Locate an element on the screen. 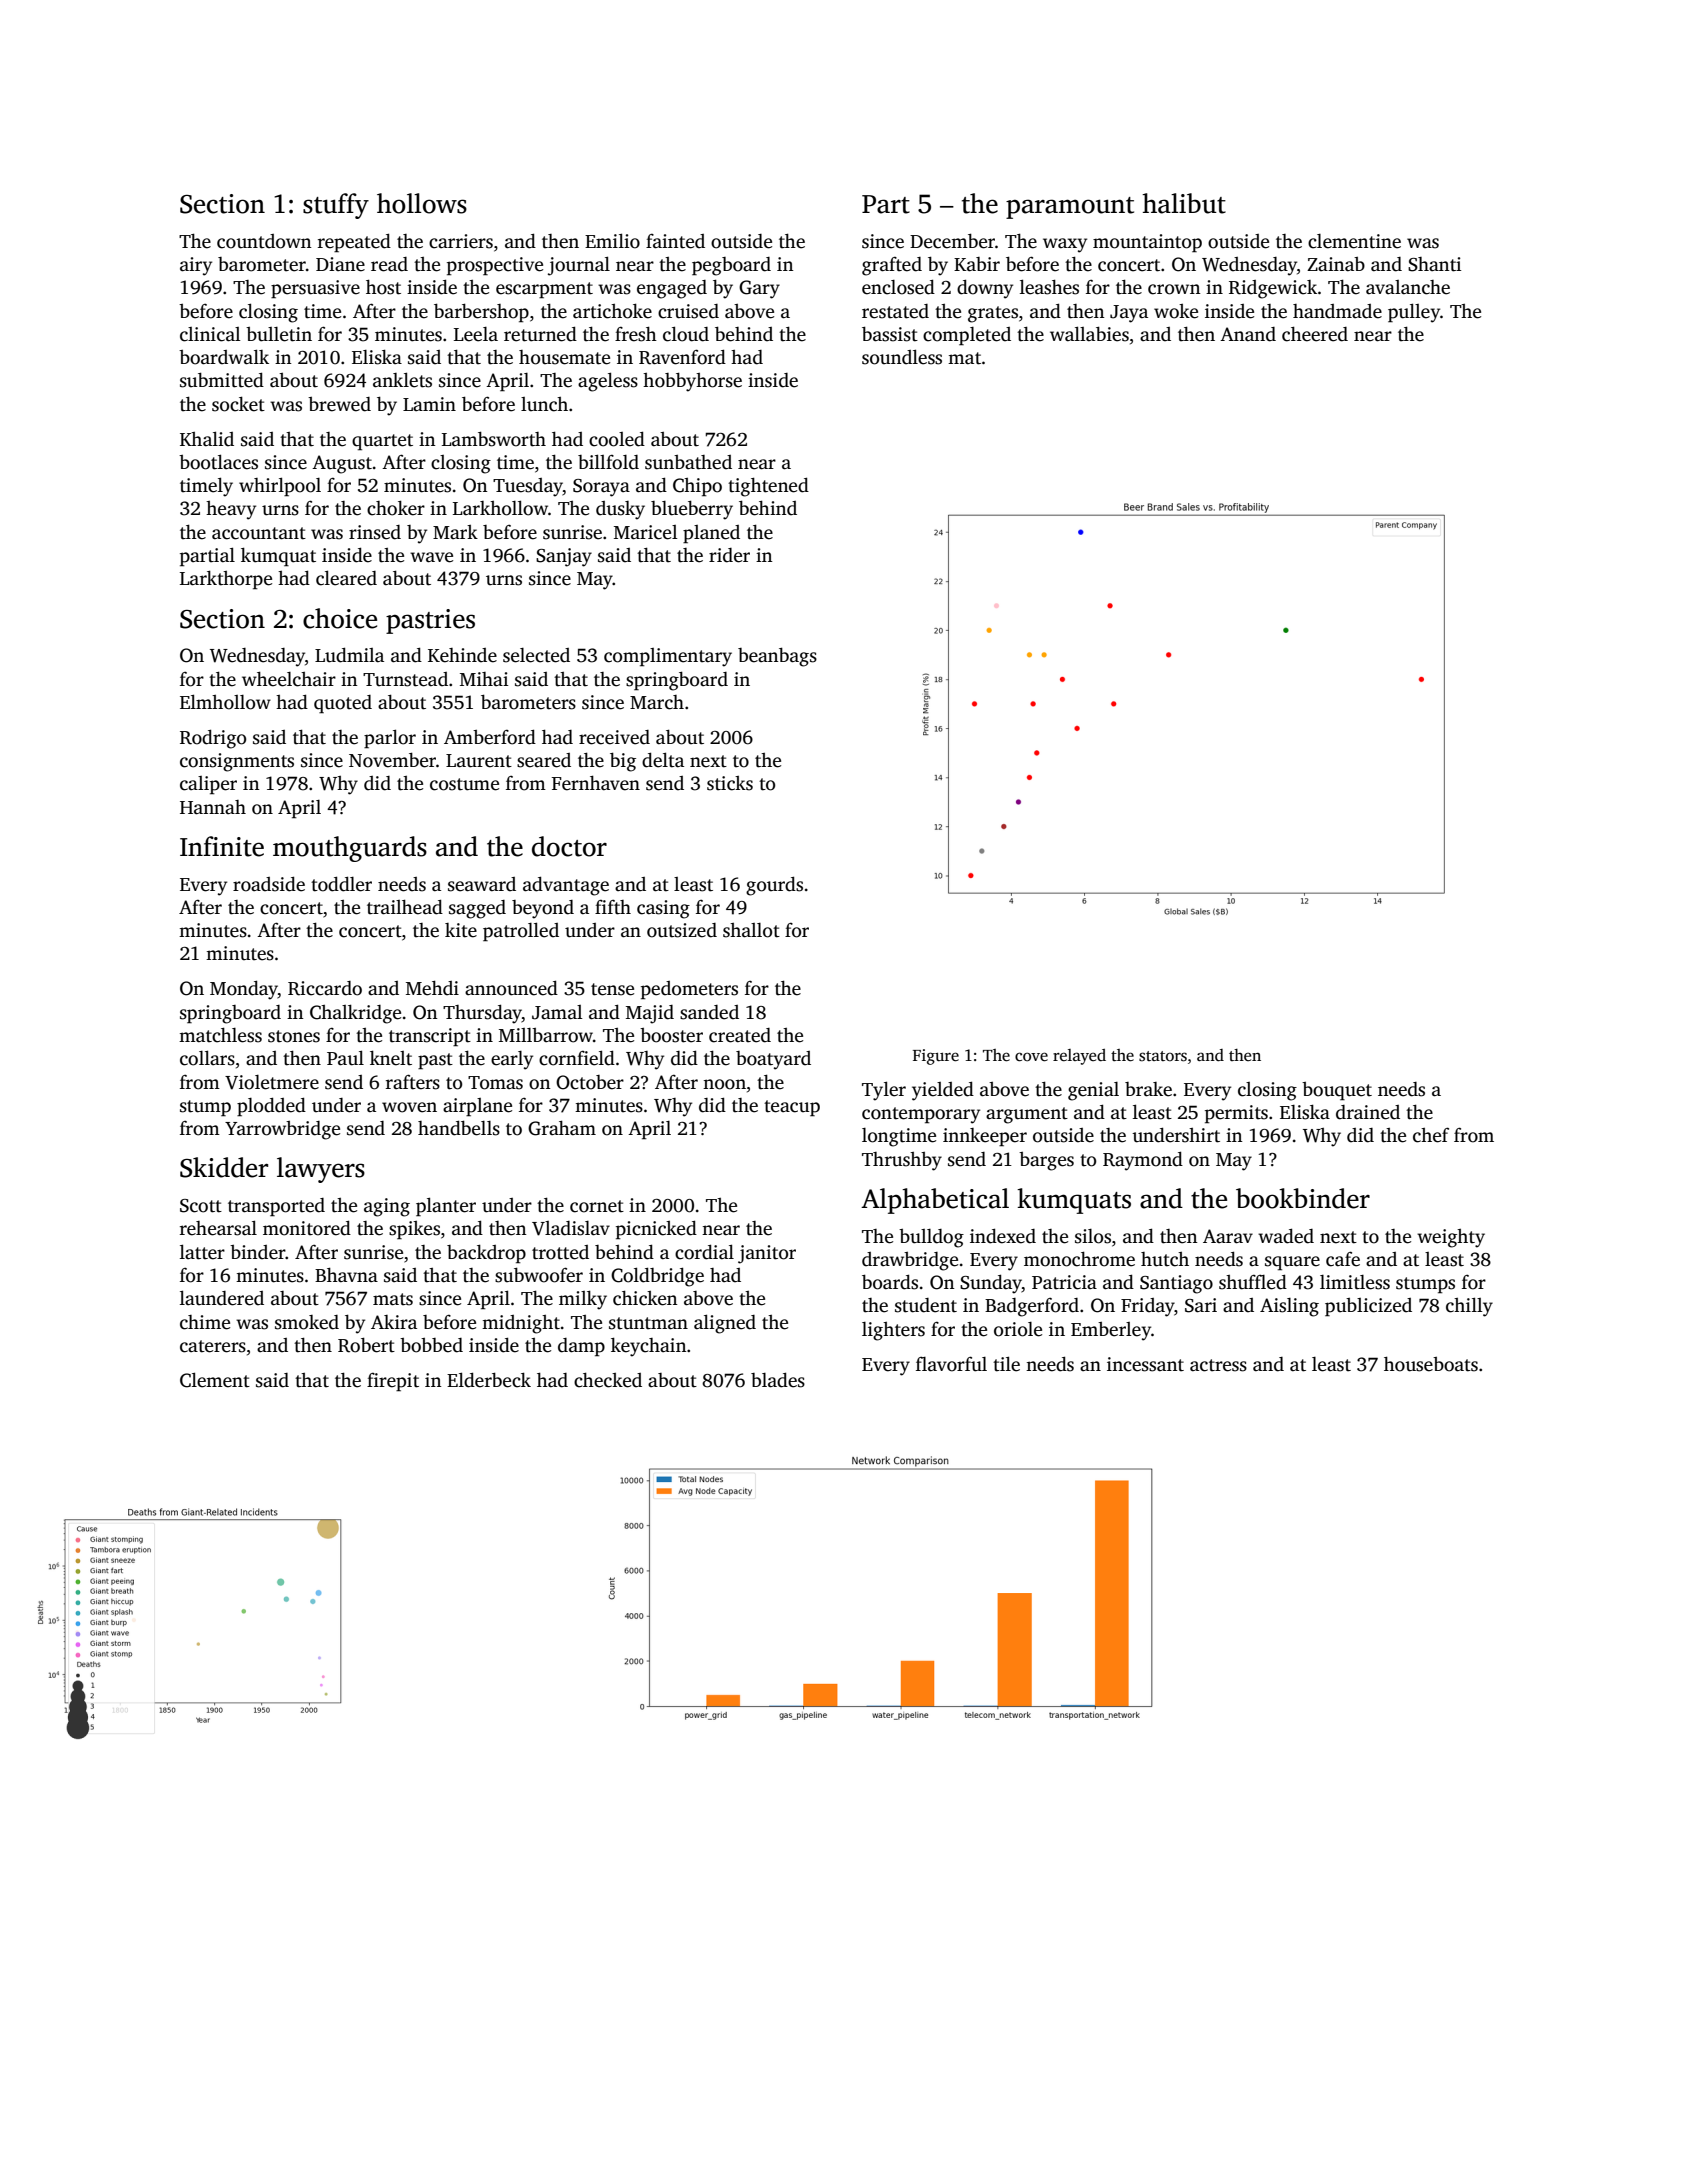 The width and height of the screenshot is (1683, 2178). student is located at coordinates (926, 1305).
